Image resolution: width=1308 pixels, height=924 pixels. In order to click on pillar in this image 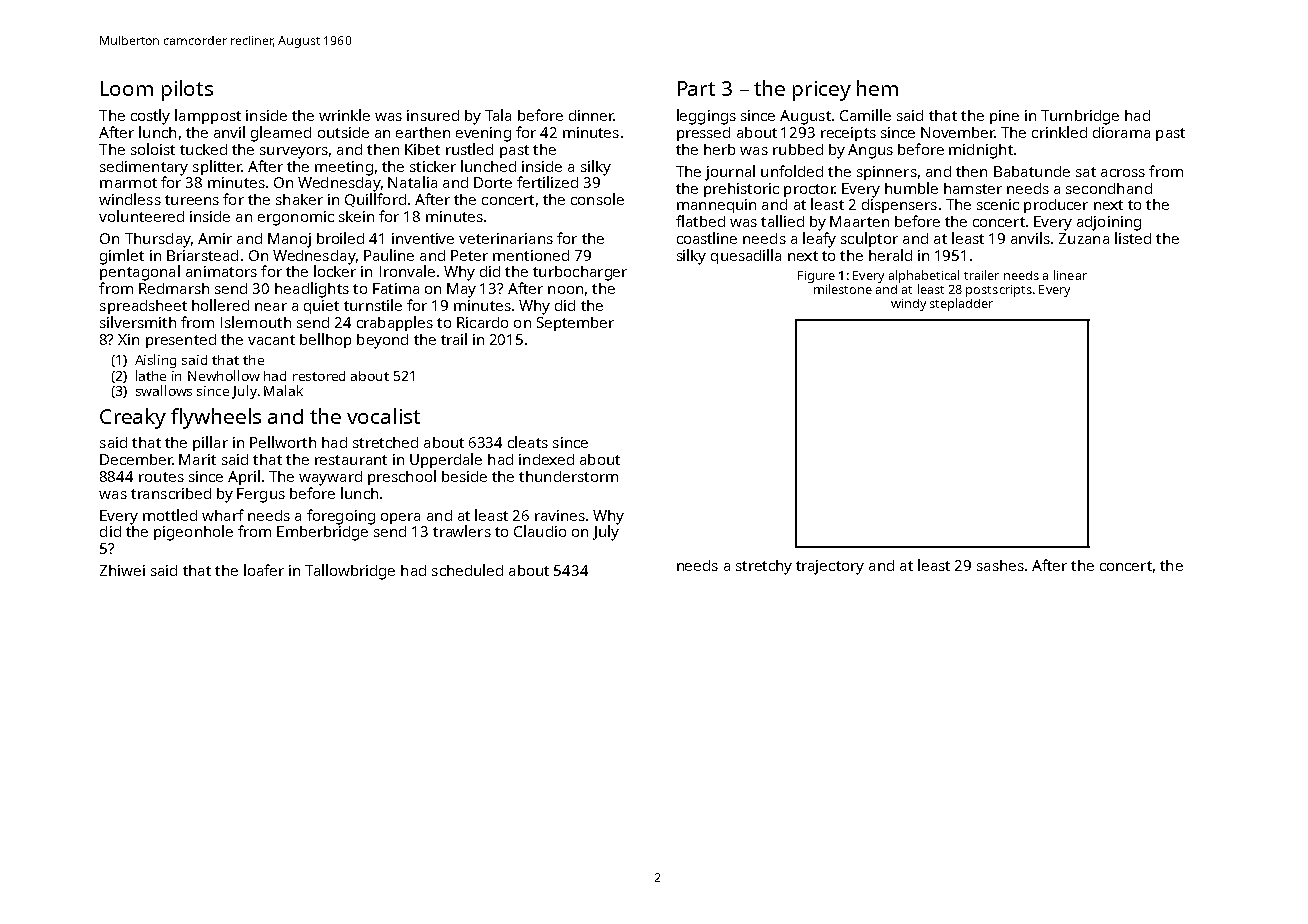, I will do `click(210, 443)`.
